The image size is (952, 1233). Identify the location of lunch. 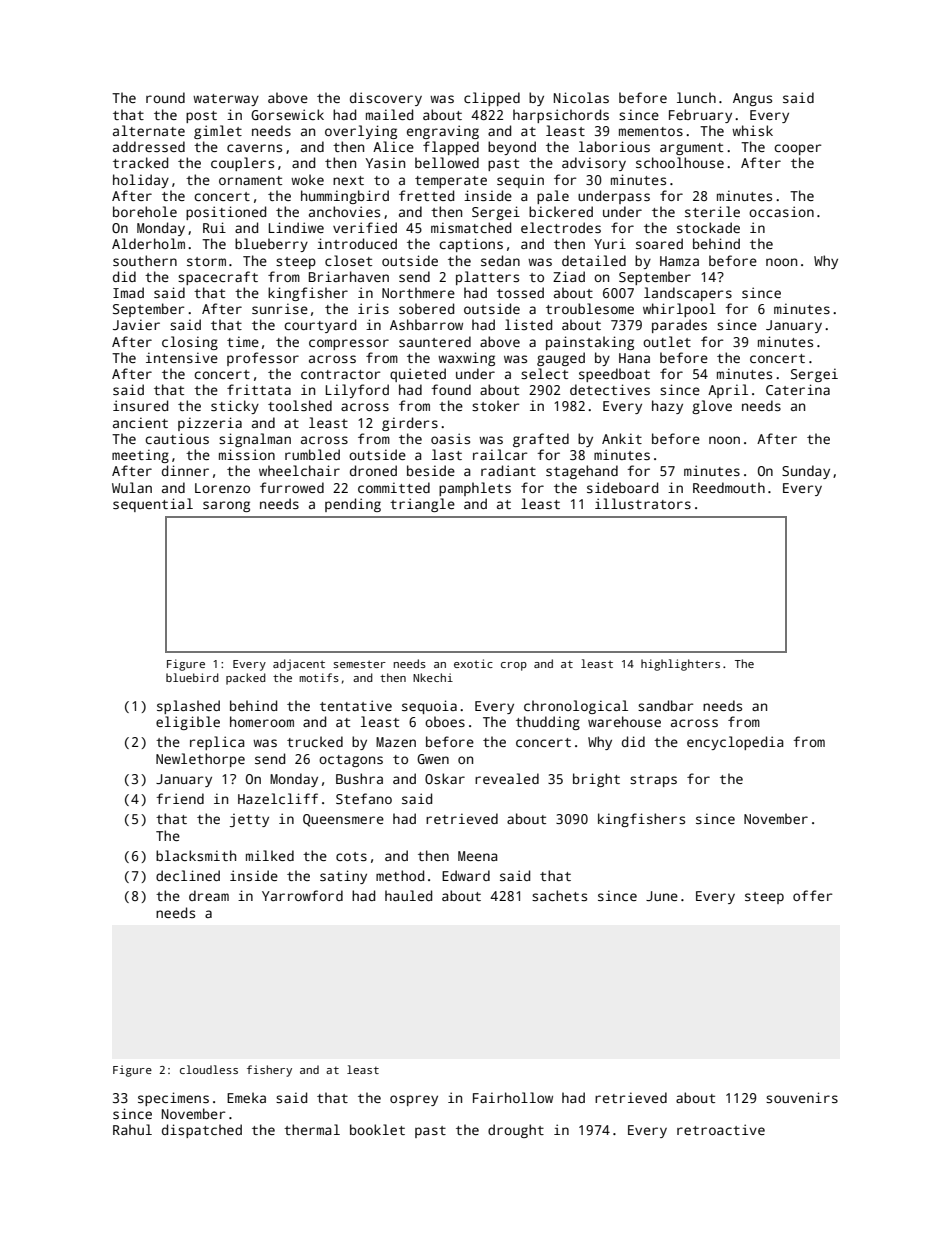
(696, 97).
